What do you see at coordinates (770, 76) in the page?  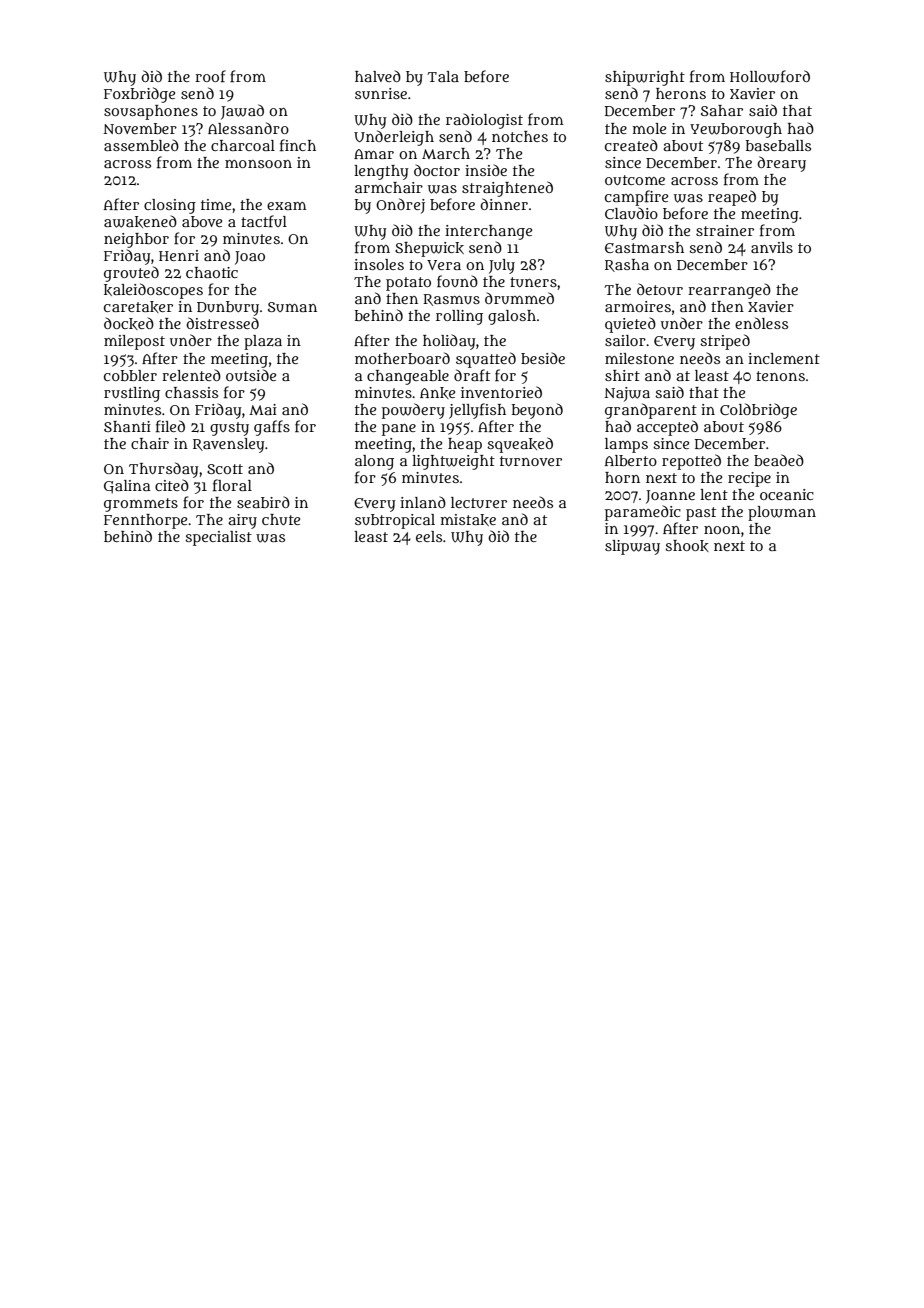 I see `Hollowford` at bounding box center [770, 76].
